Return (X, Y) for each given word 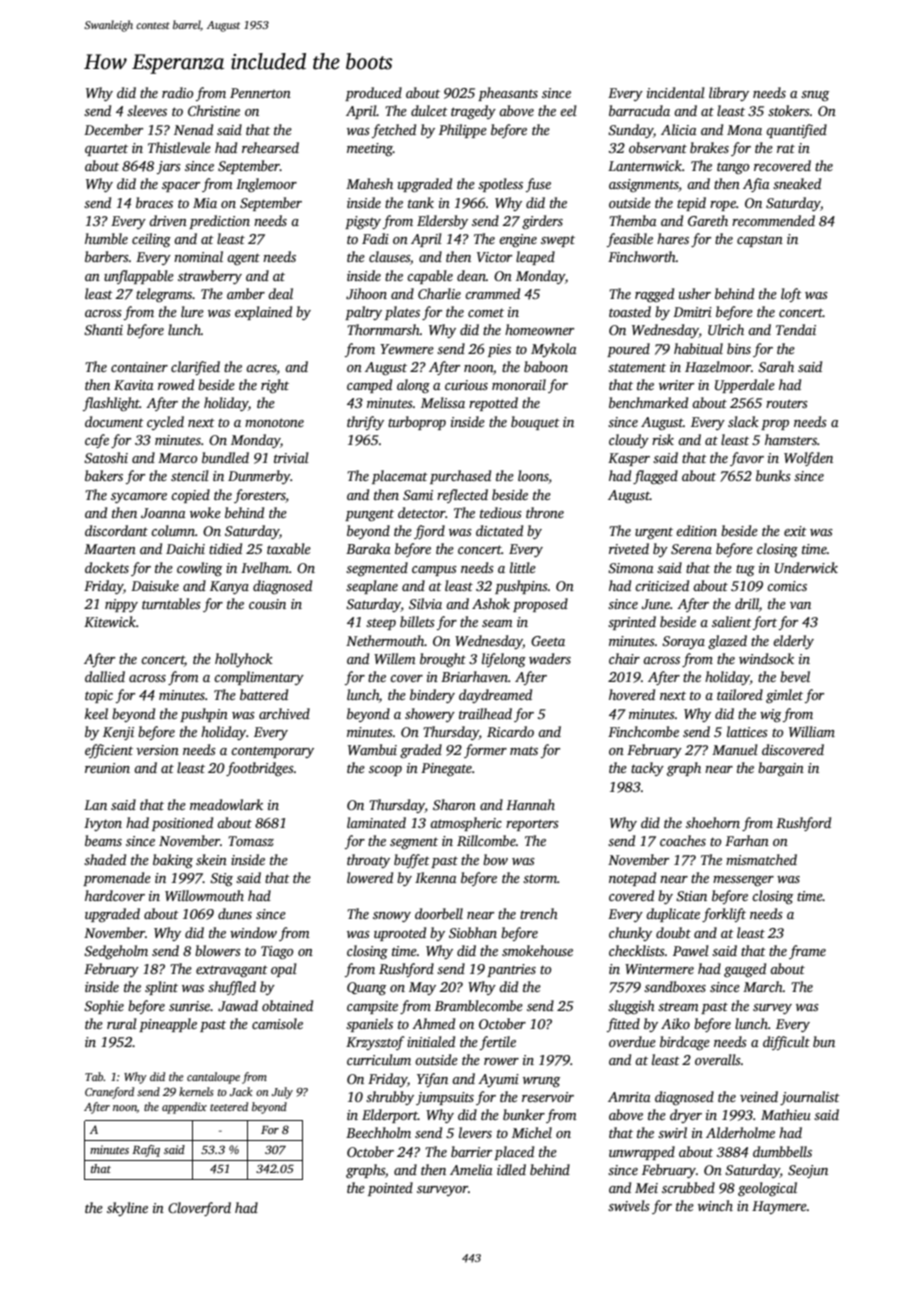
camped (369, 386)
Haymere (779, 1207)
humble (106, 238)
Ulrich (726, 329)
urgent (654, 533)
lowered (370, 877)
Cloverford (199, 1209)
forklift (724, 915)
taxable (289, 548)
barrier (471, 1151)
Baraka (368, 548)
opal (284, 970)
